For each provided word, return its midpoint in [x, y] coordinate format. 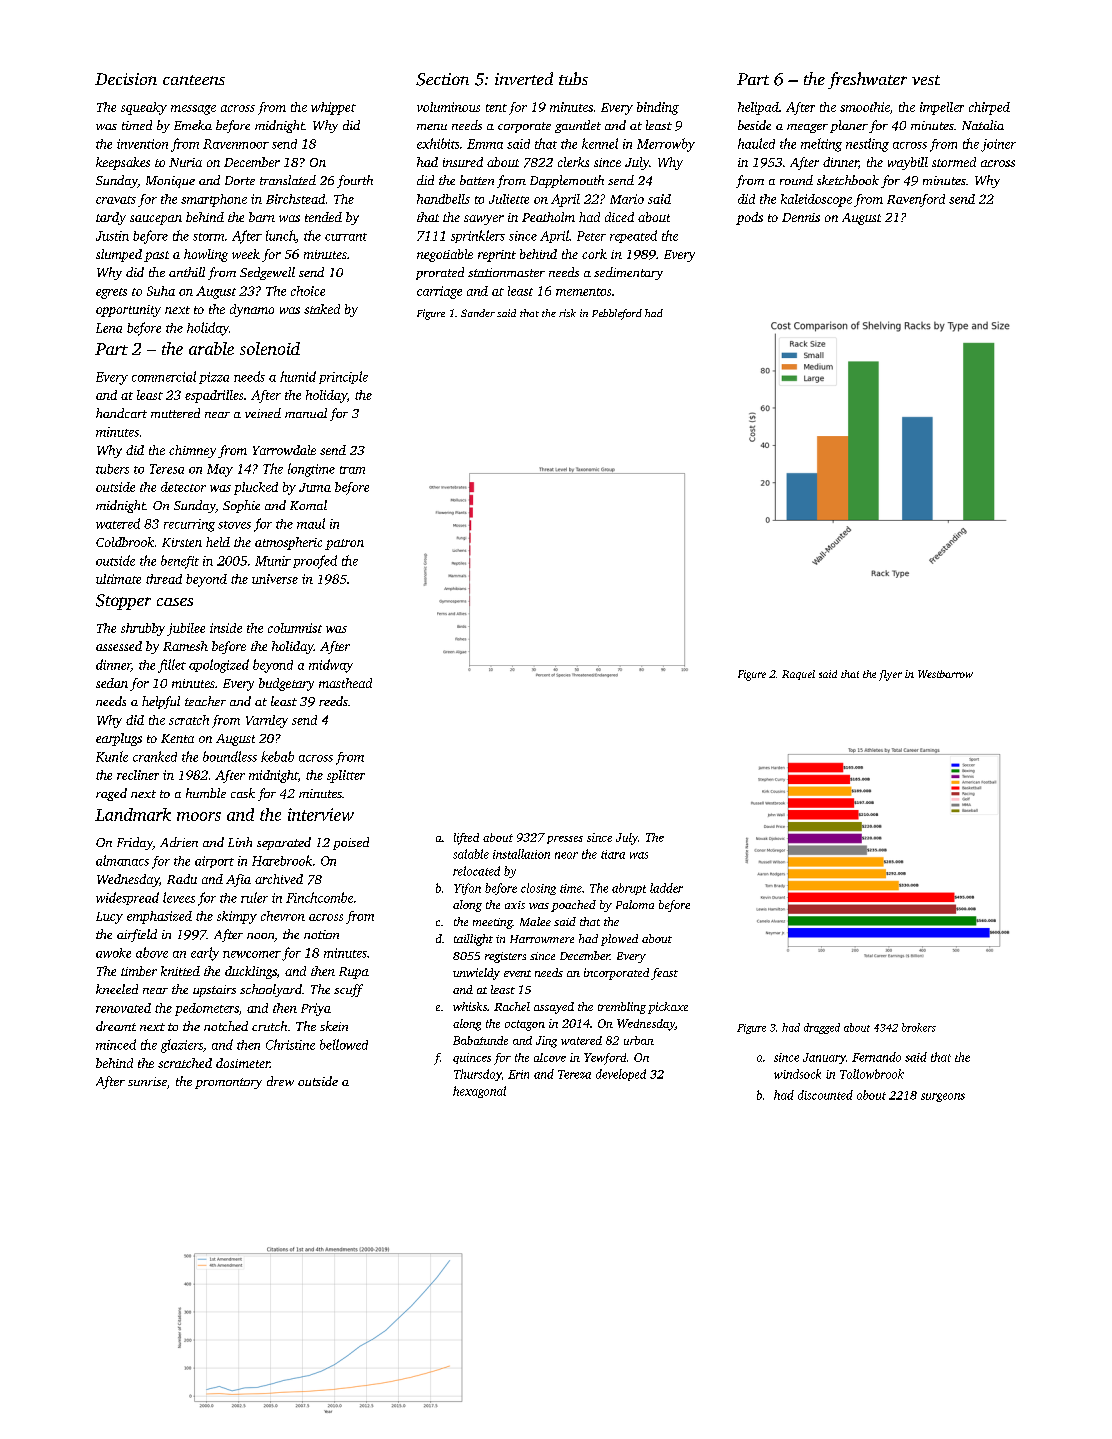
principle [343, 377]
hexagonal [479, 1092]
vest [926, 80]
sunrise [147, 1081]
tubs [573, 78]
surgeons [943, 1097]
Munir [273, 561]
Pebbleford [617, 314]
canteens [194, 80]
